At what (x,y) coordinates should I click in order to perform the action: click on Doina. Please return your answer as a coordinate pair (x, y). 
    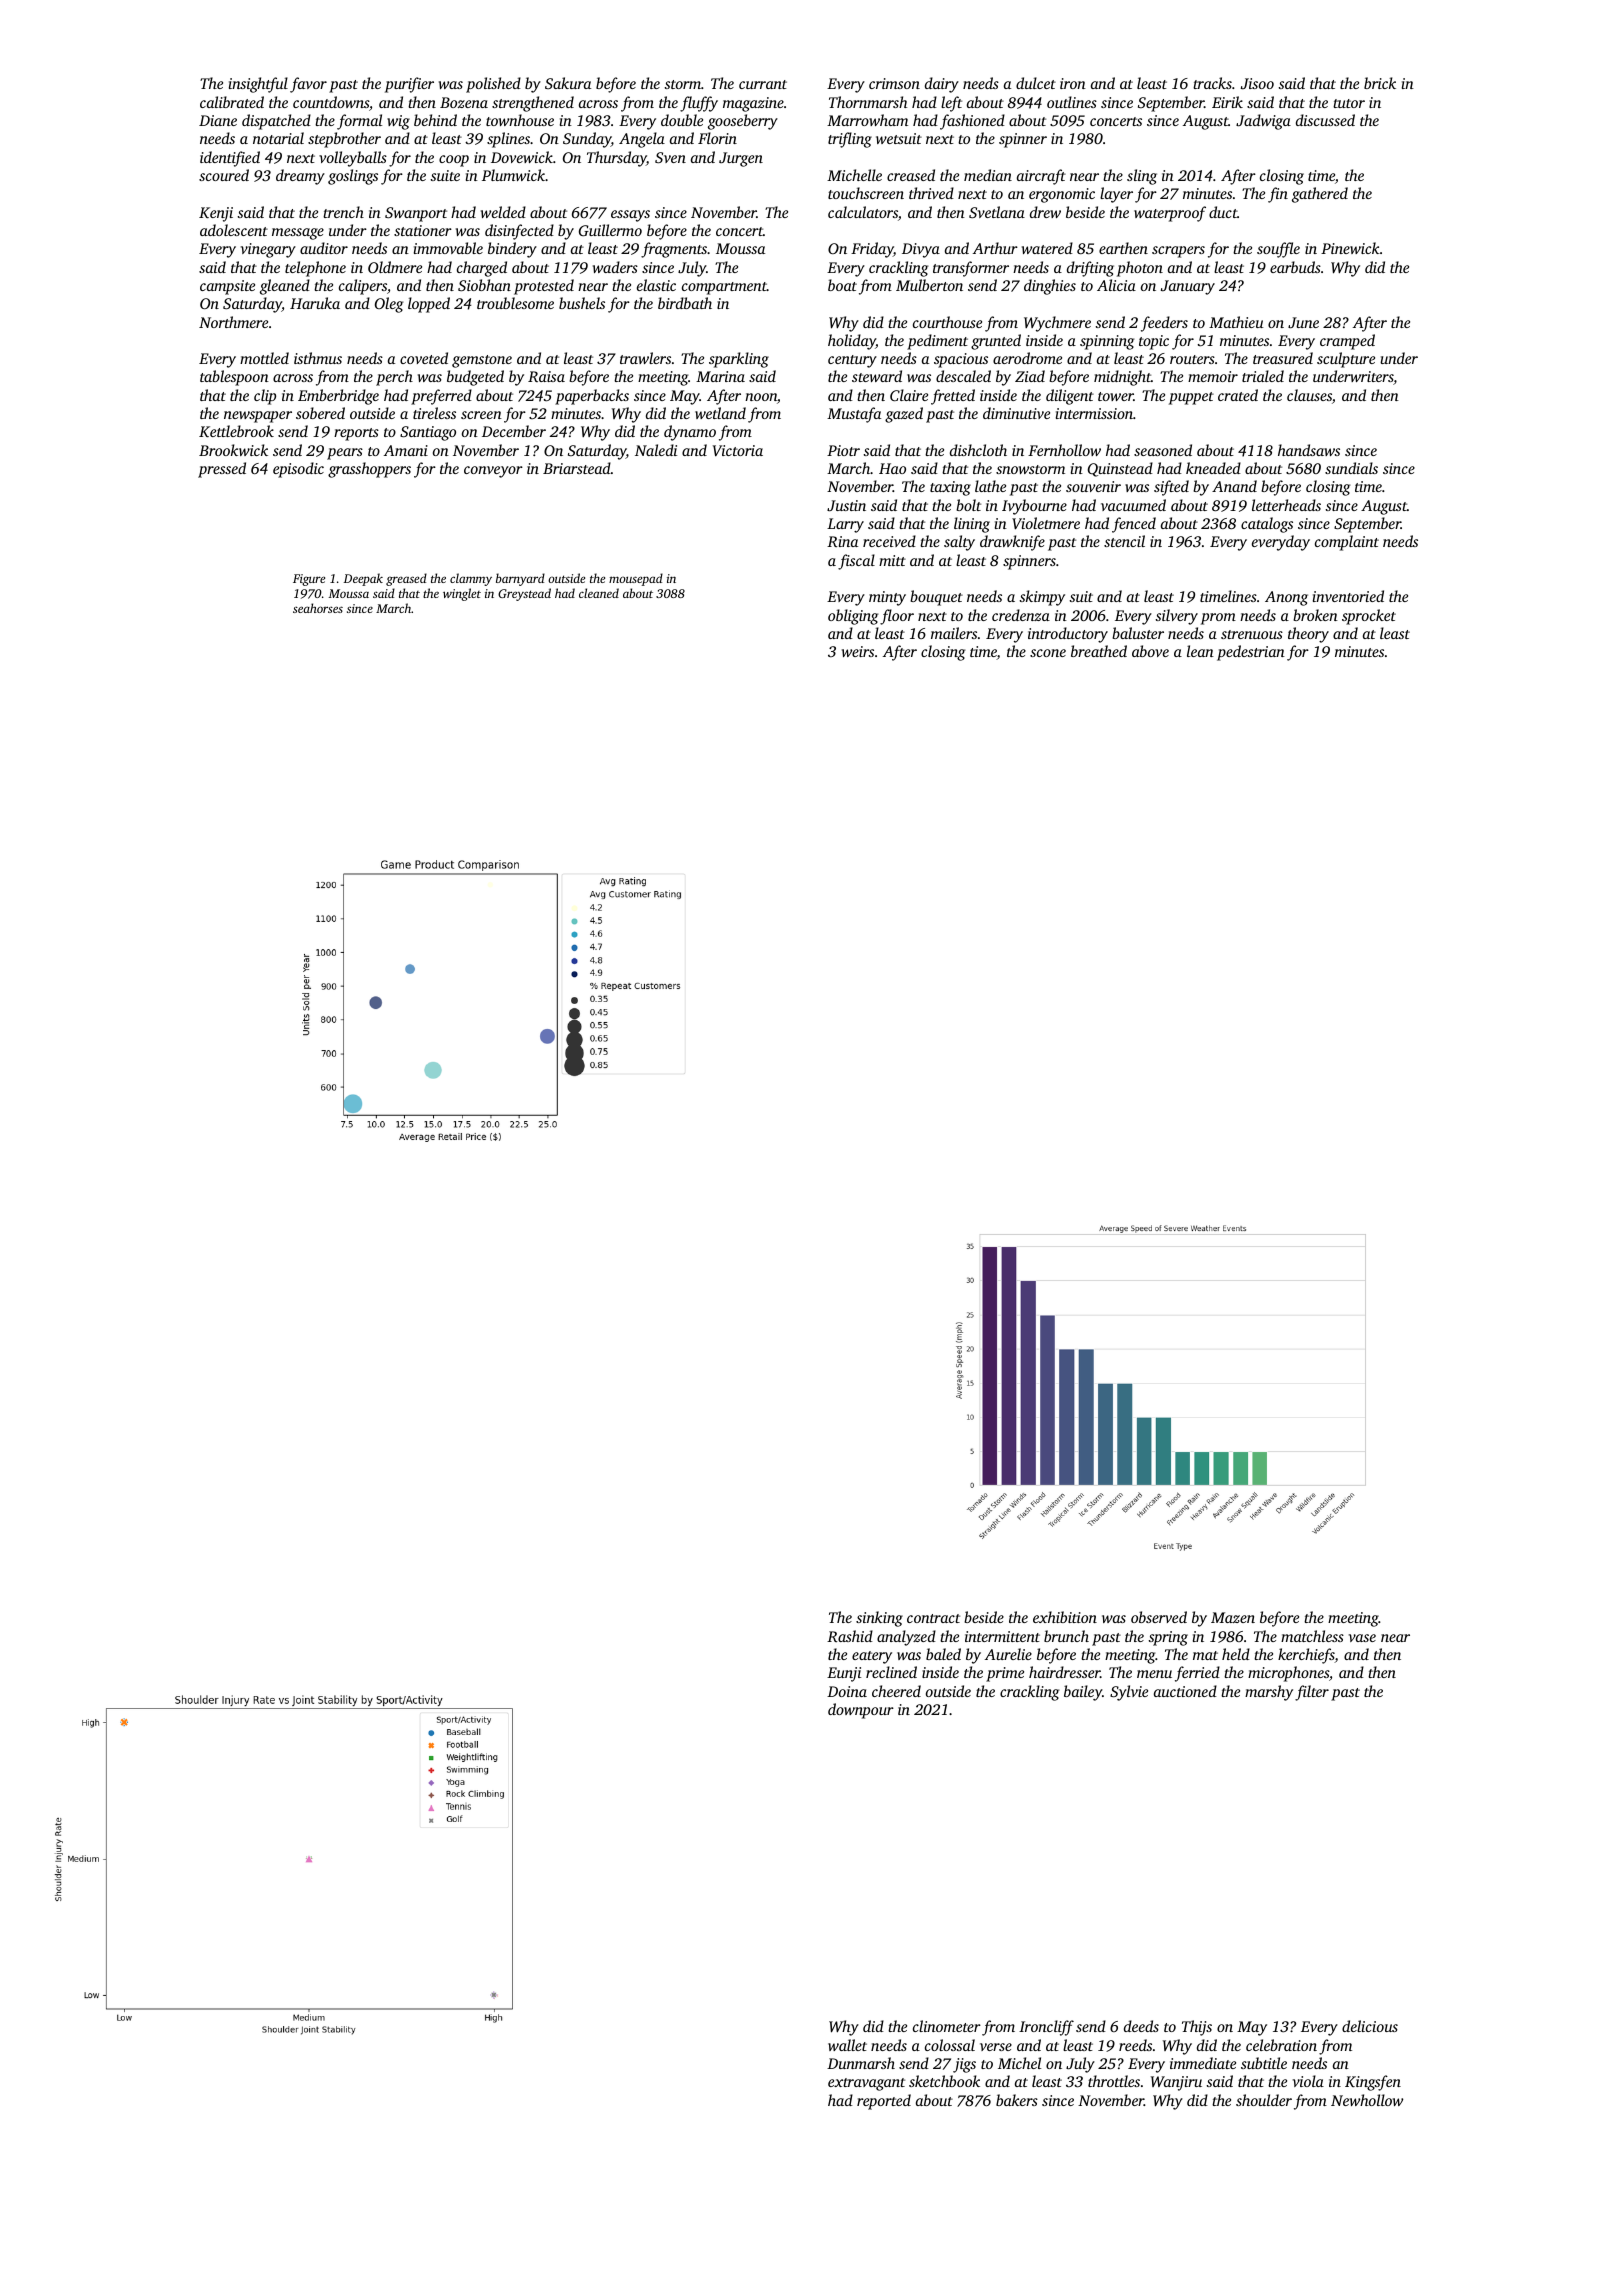
    Looking at the image, I should click on (847, 1691).
